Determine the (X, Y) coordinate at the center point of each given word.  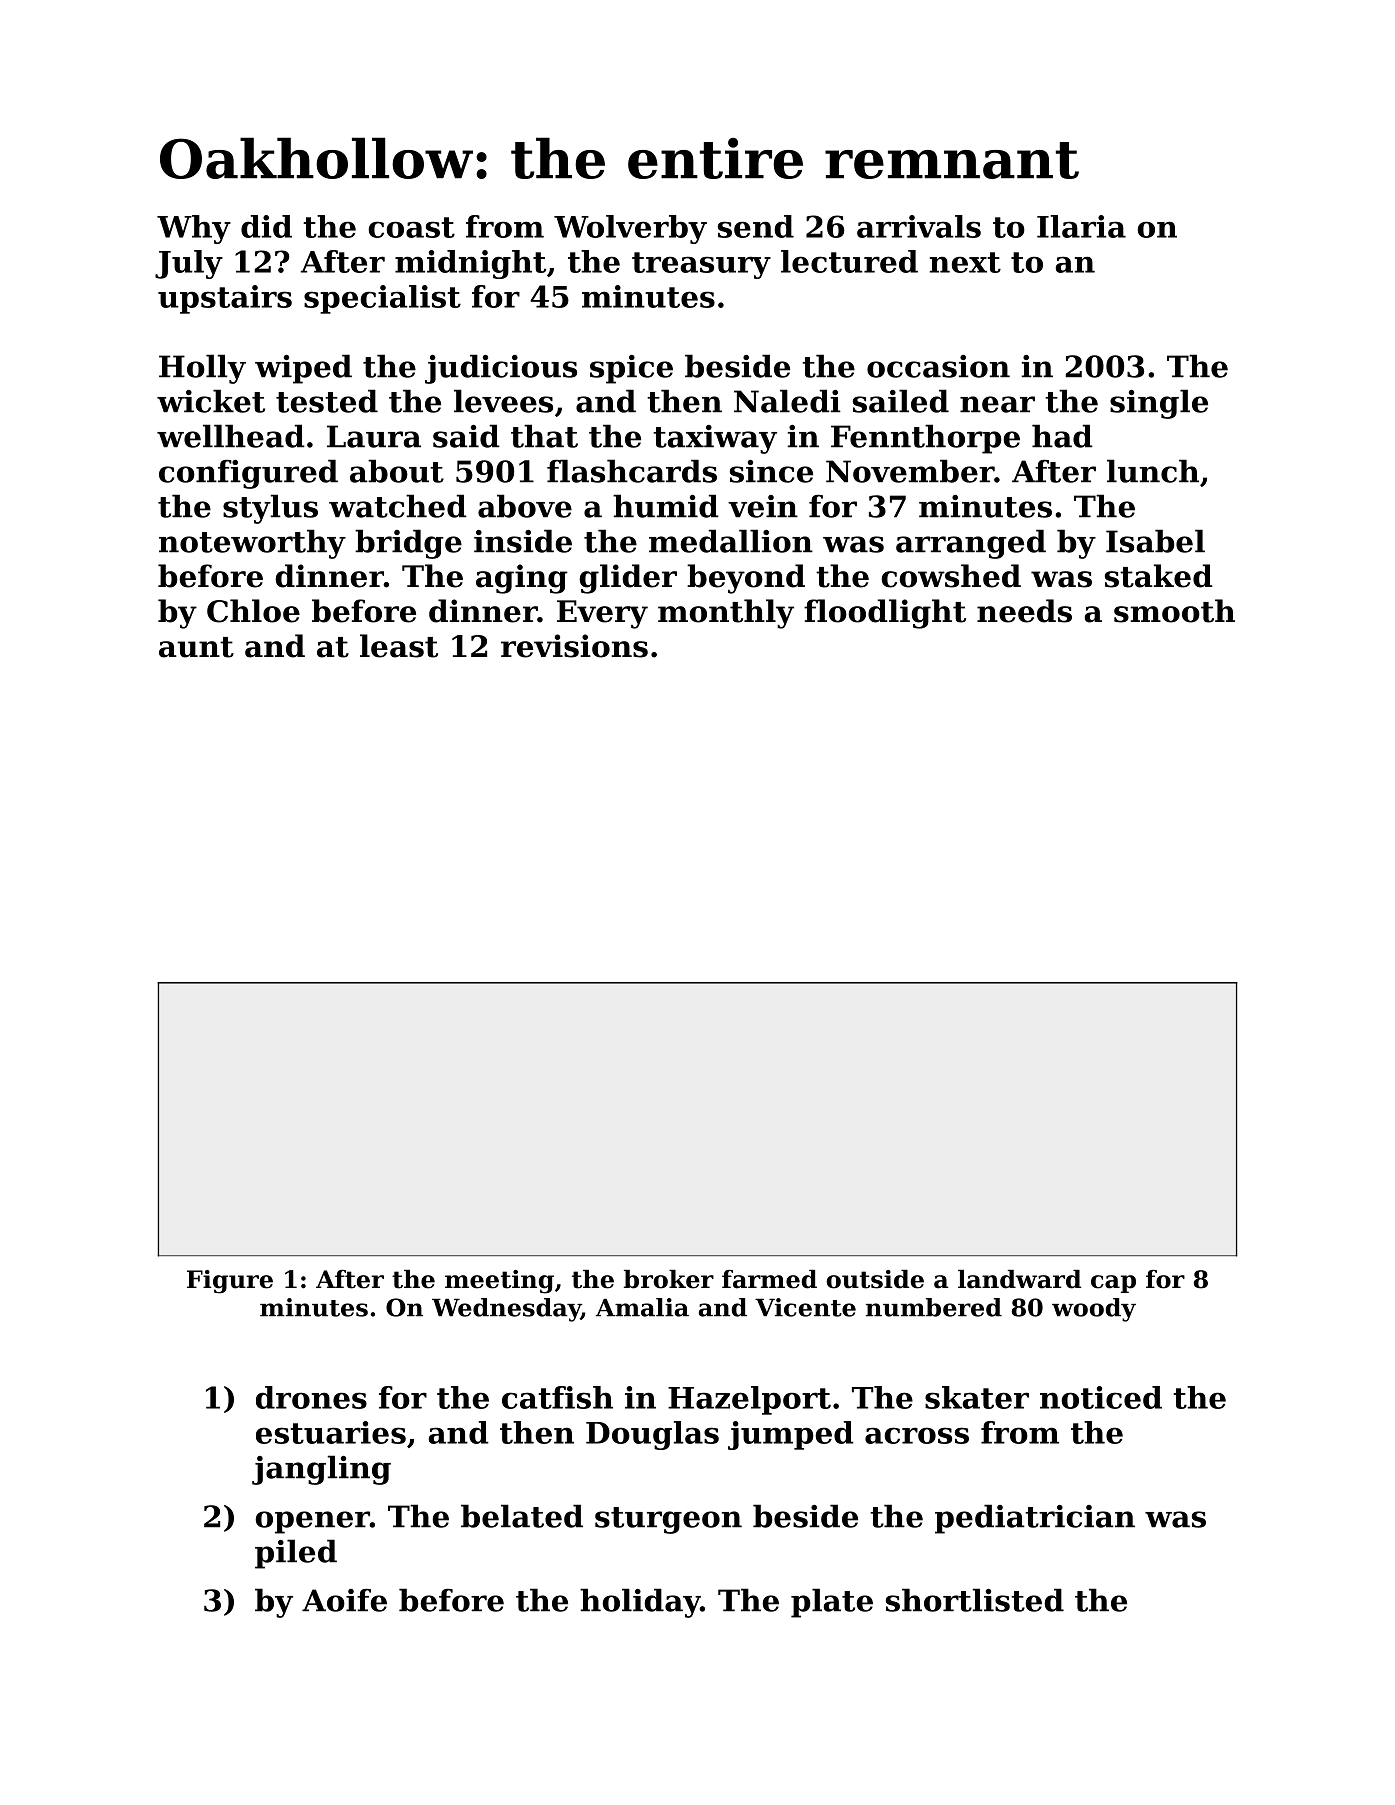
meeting (499, 1282)
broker (669, 1279)
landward (1019, 1279)
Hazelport (749, 1400)
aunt (196, 647)
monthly (726, 614)
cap (1113, 1284)
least (399, 646)
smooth (1174, 611)
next (965, 262)
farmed (769, 1279)
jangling (321, 1470)
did (266, 226)
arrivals (919, 226)
